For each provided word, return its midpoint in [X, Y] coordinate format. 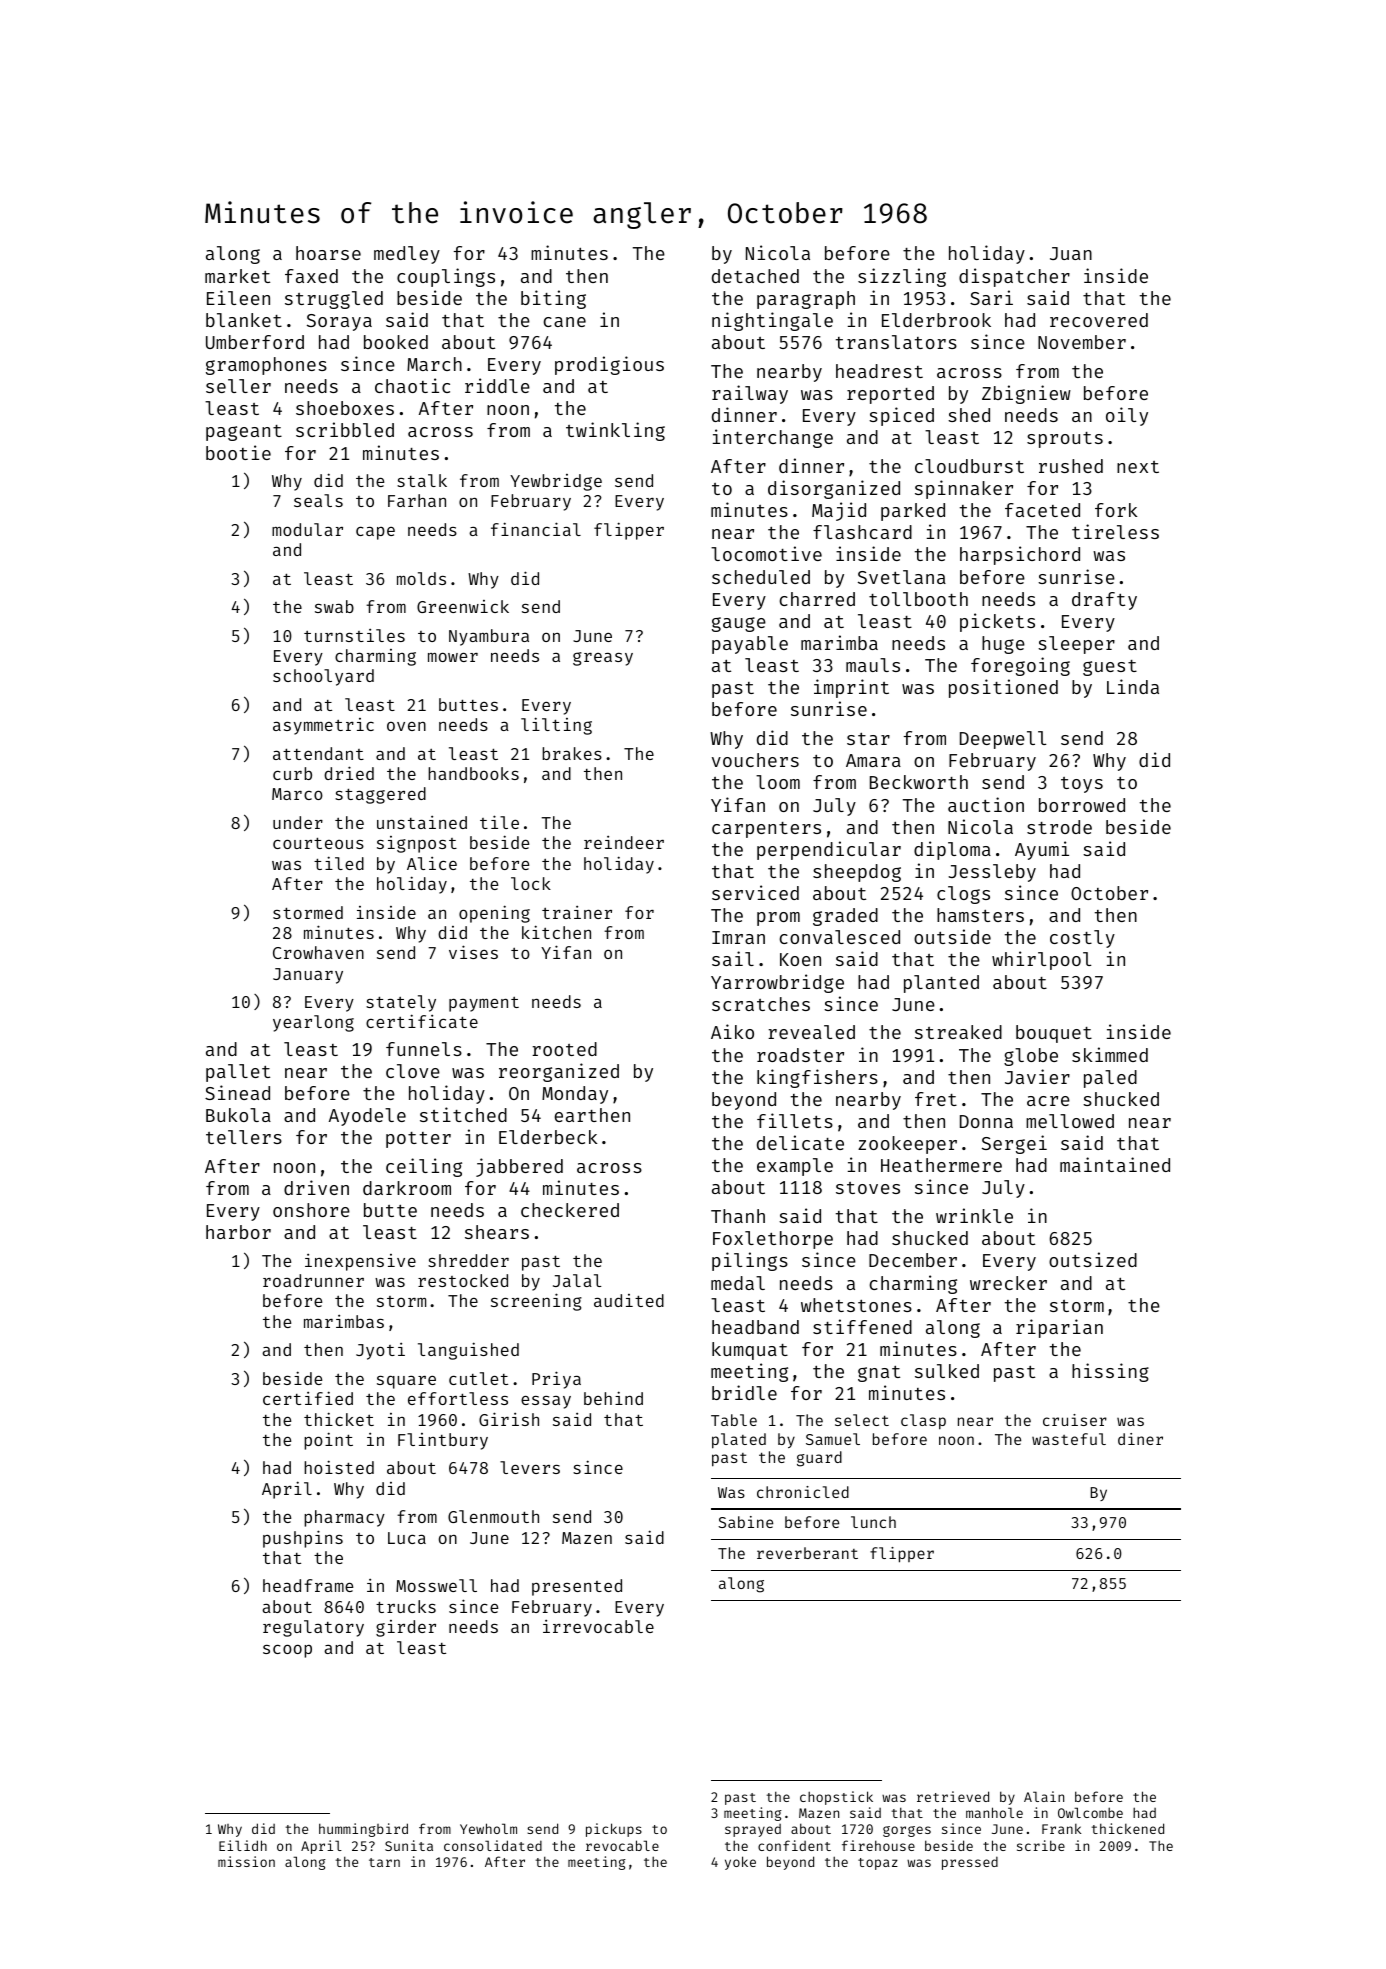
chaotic [412, 385]
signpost [417, 844]
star [868, 739]
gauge [739, 624]
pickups [614, 1830]
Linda [1133, 686]
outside [952, 936]
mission [246, 1861]
